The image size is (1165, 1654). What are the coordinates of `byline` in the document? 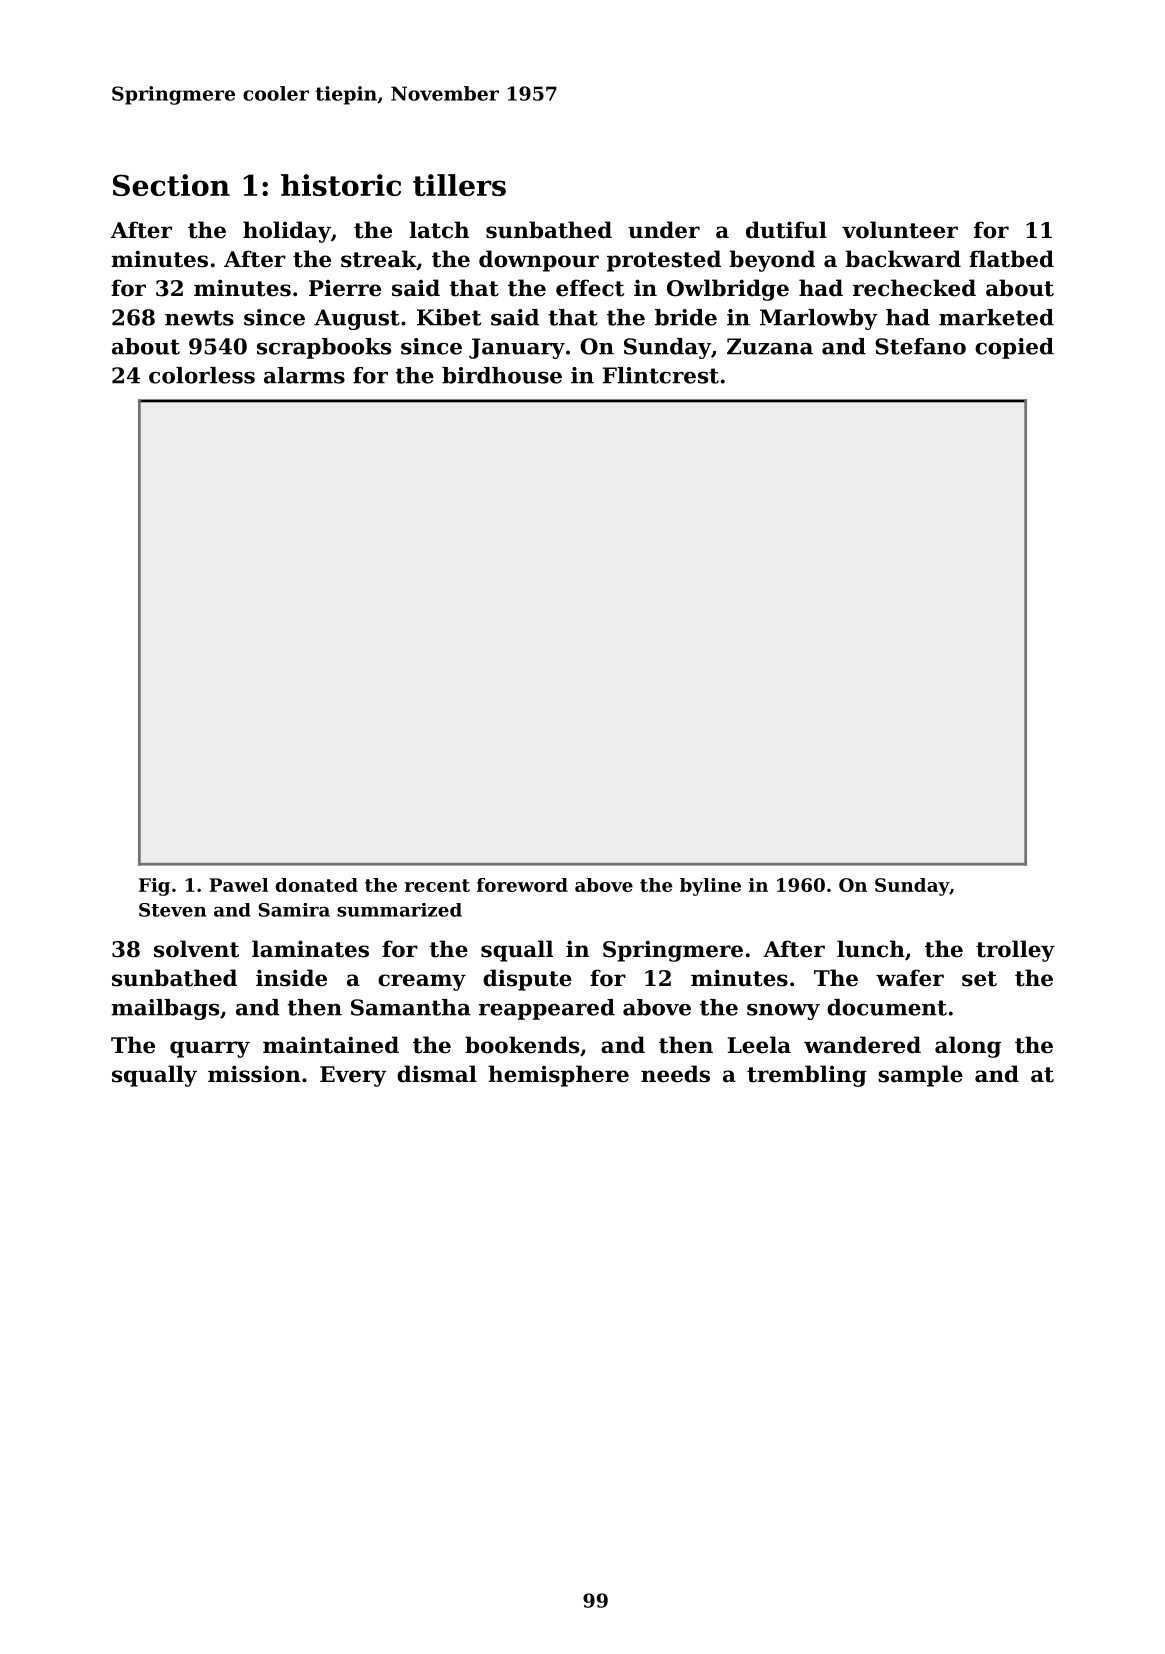 It's located at (710, 887).
